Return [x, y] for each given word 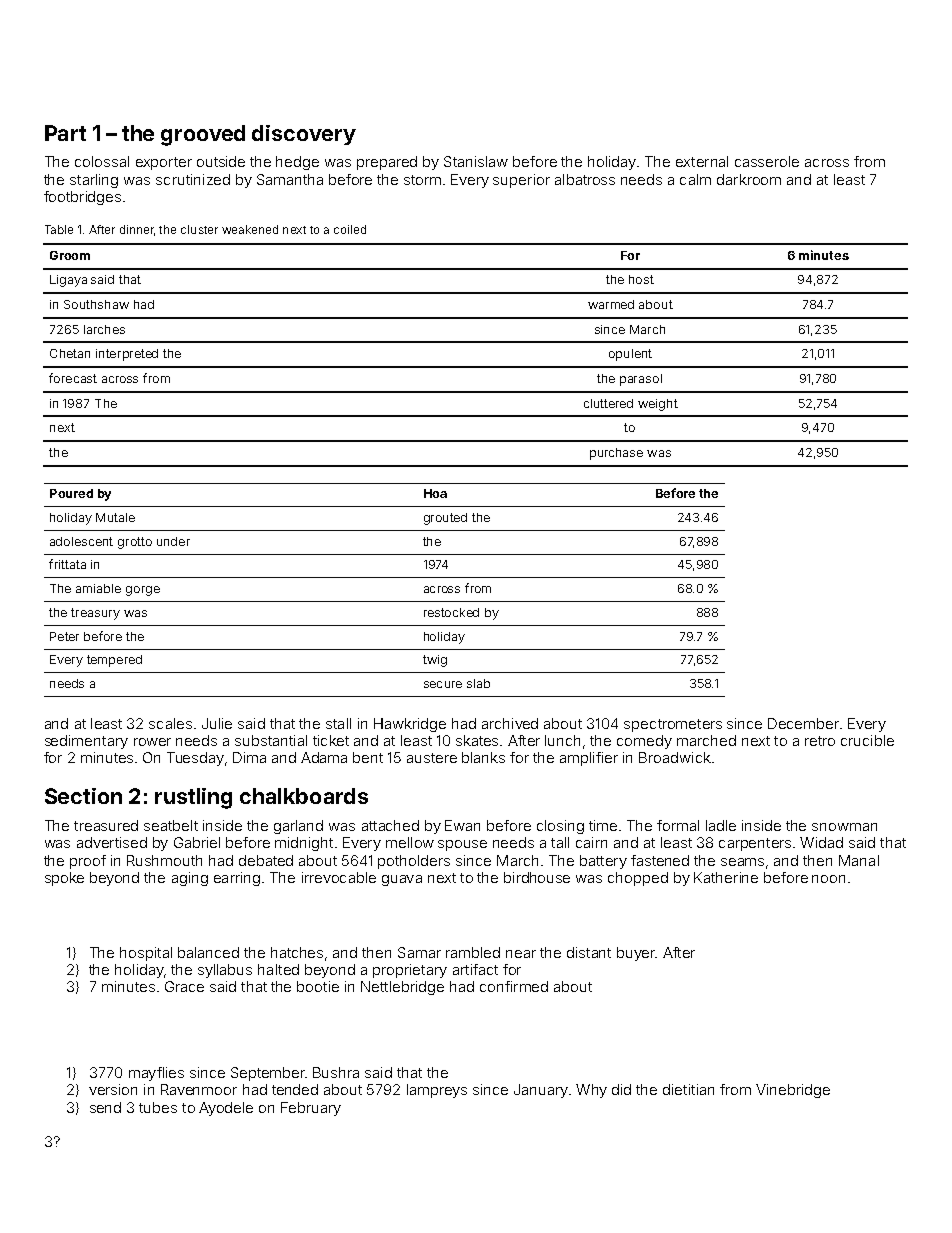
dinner [137, 229]
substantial [271, 740]
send [105, 1107]
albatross [585, 179]
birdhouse [537, 877]
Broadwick [675, 757]
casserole [767, 161]
